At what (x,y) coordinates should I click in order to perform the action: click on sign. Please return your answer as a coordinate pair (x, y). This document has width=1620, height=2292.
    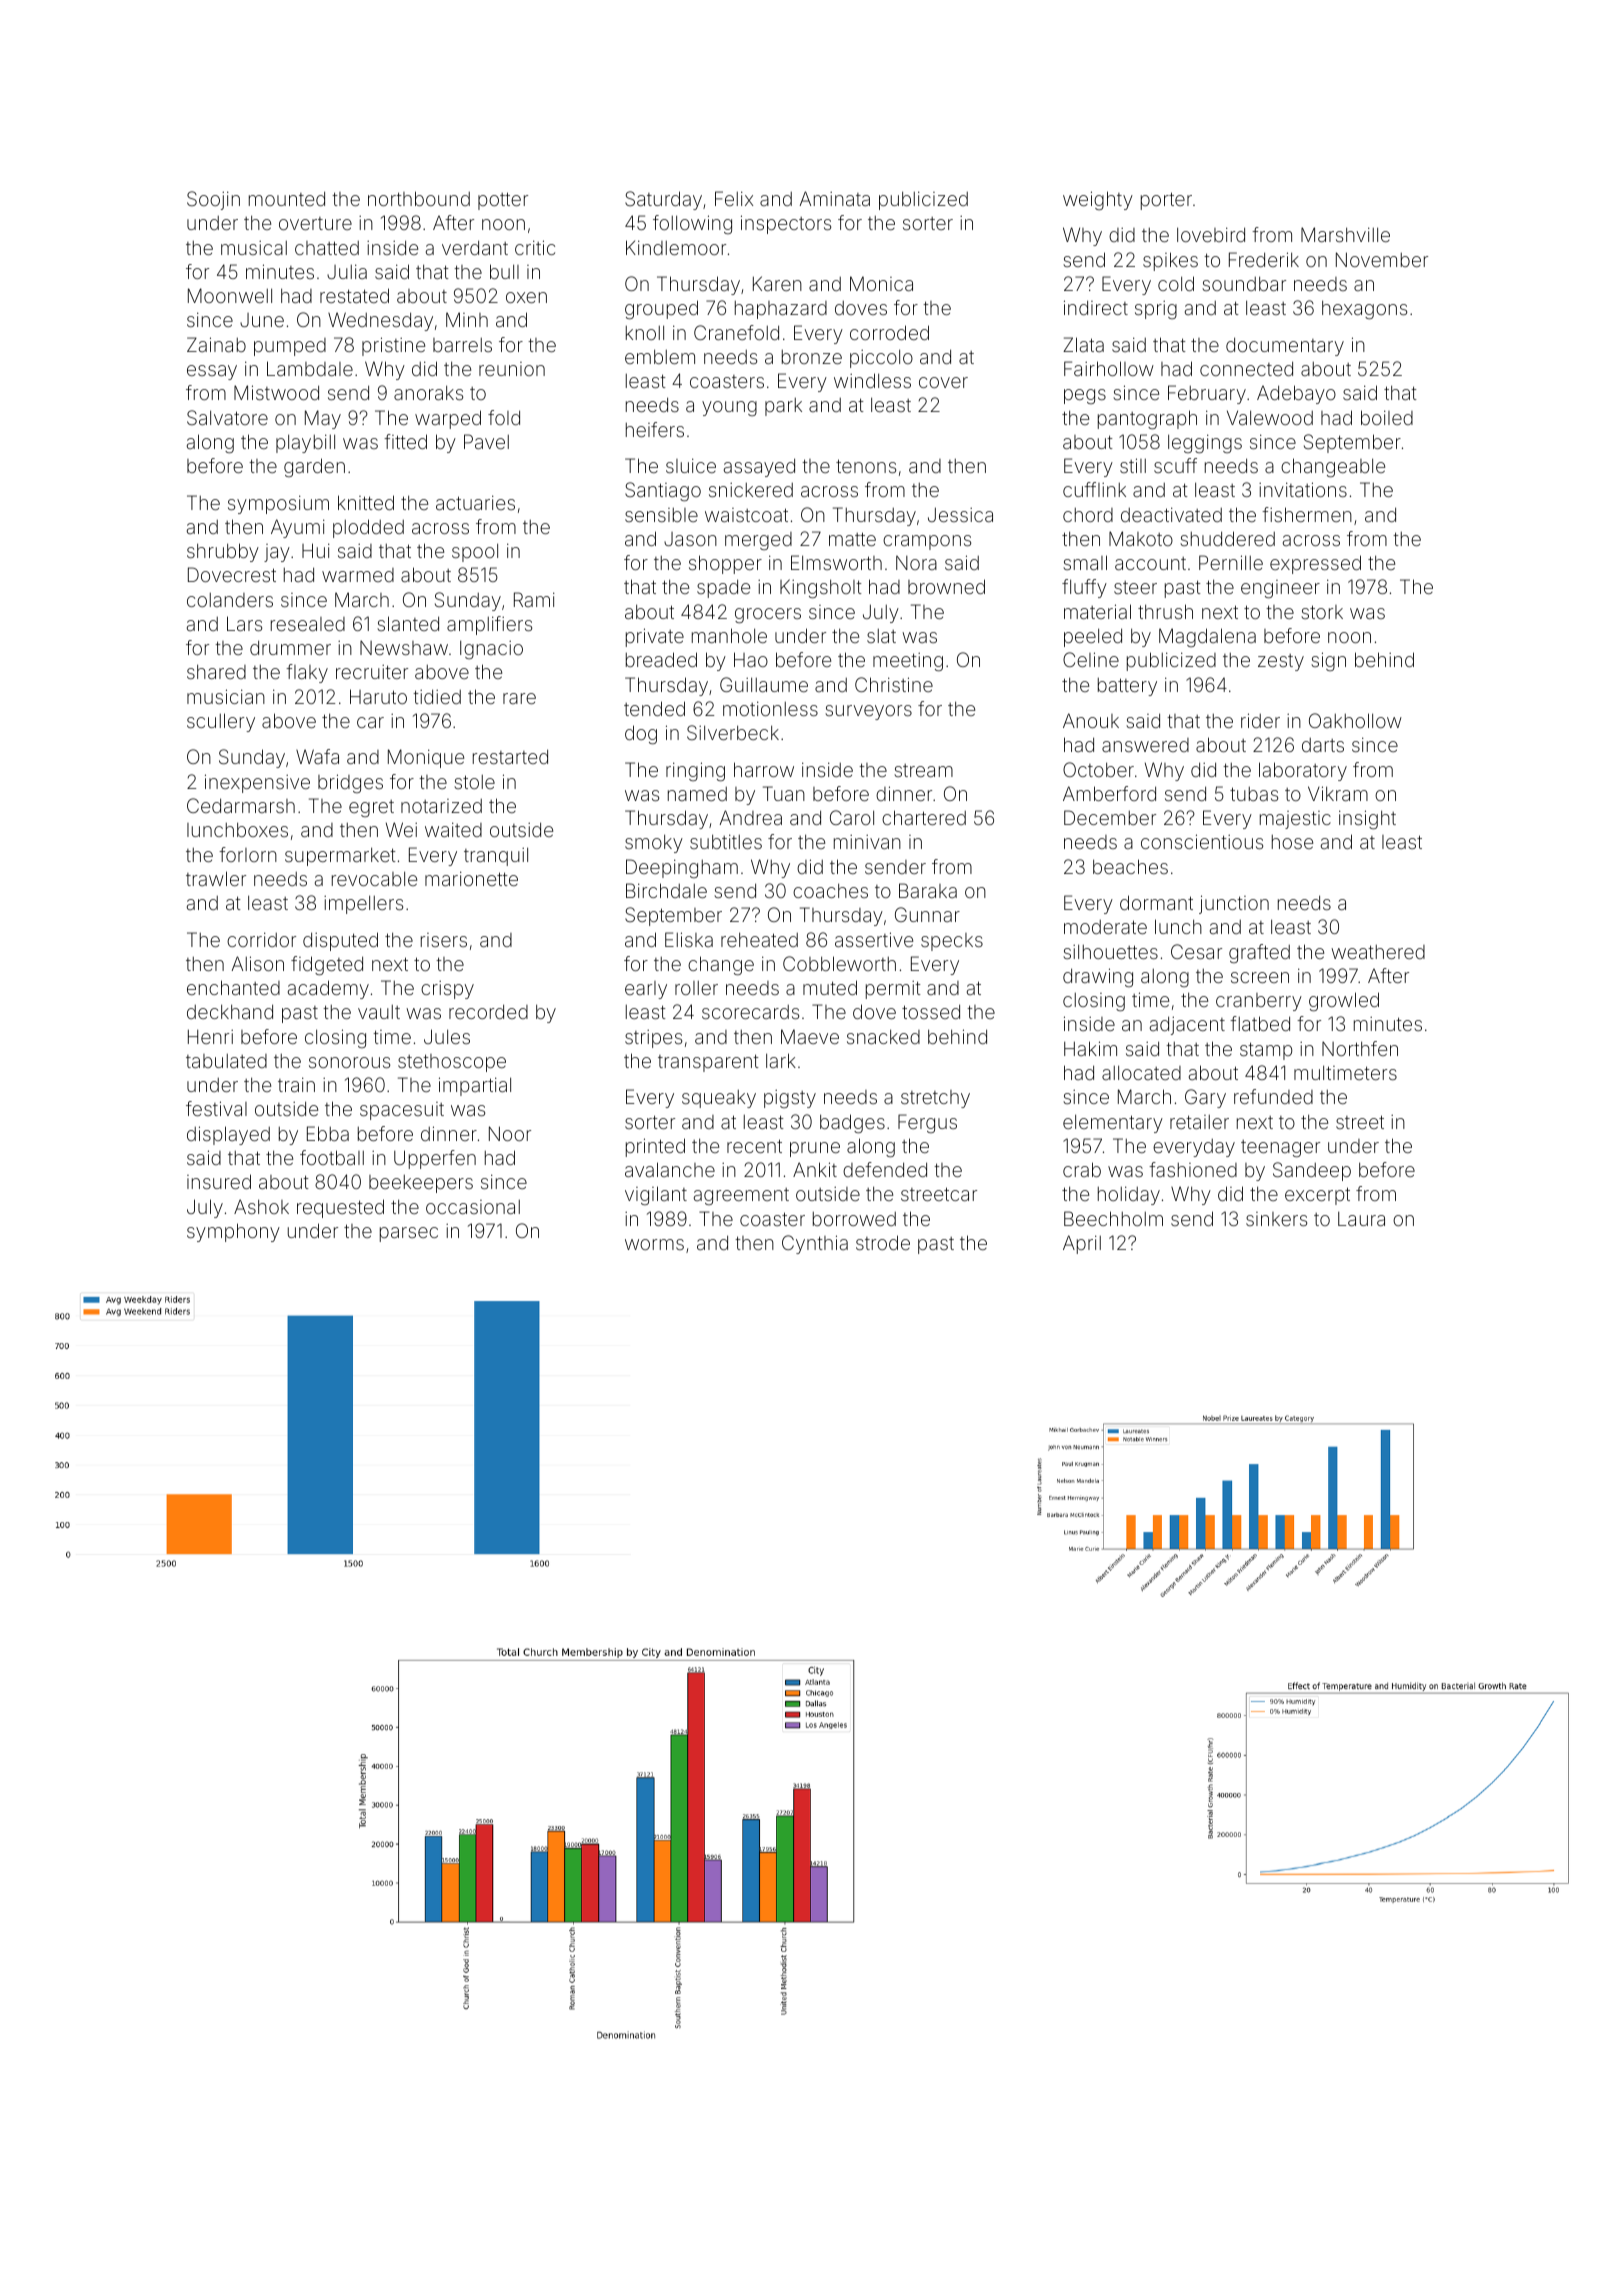
    Looking at the image, I should click on (1328, 661).
